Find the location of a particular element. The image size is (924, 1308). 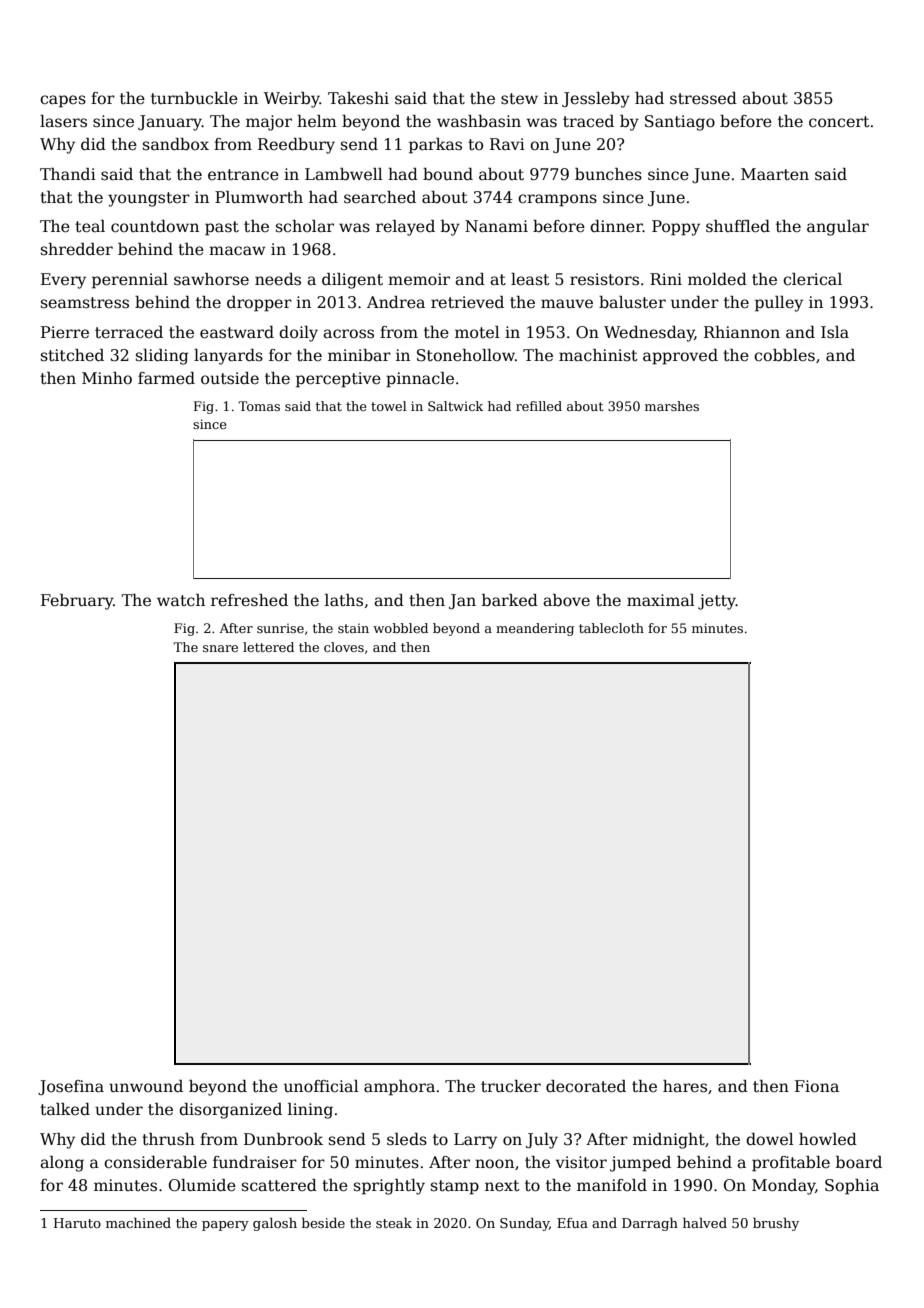

February is located at coordinates (77, 602).
